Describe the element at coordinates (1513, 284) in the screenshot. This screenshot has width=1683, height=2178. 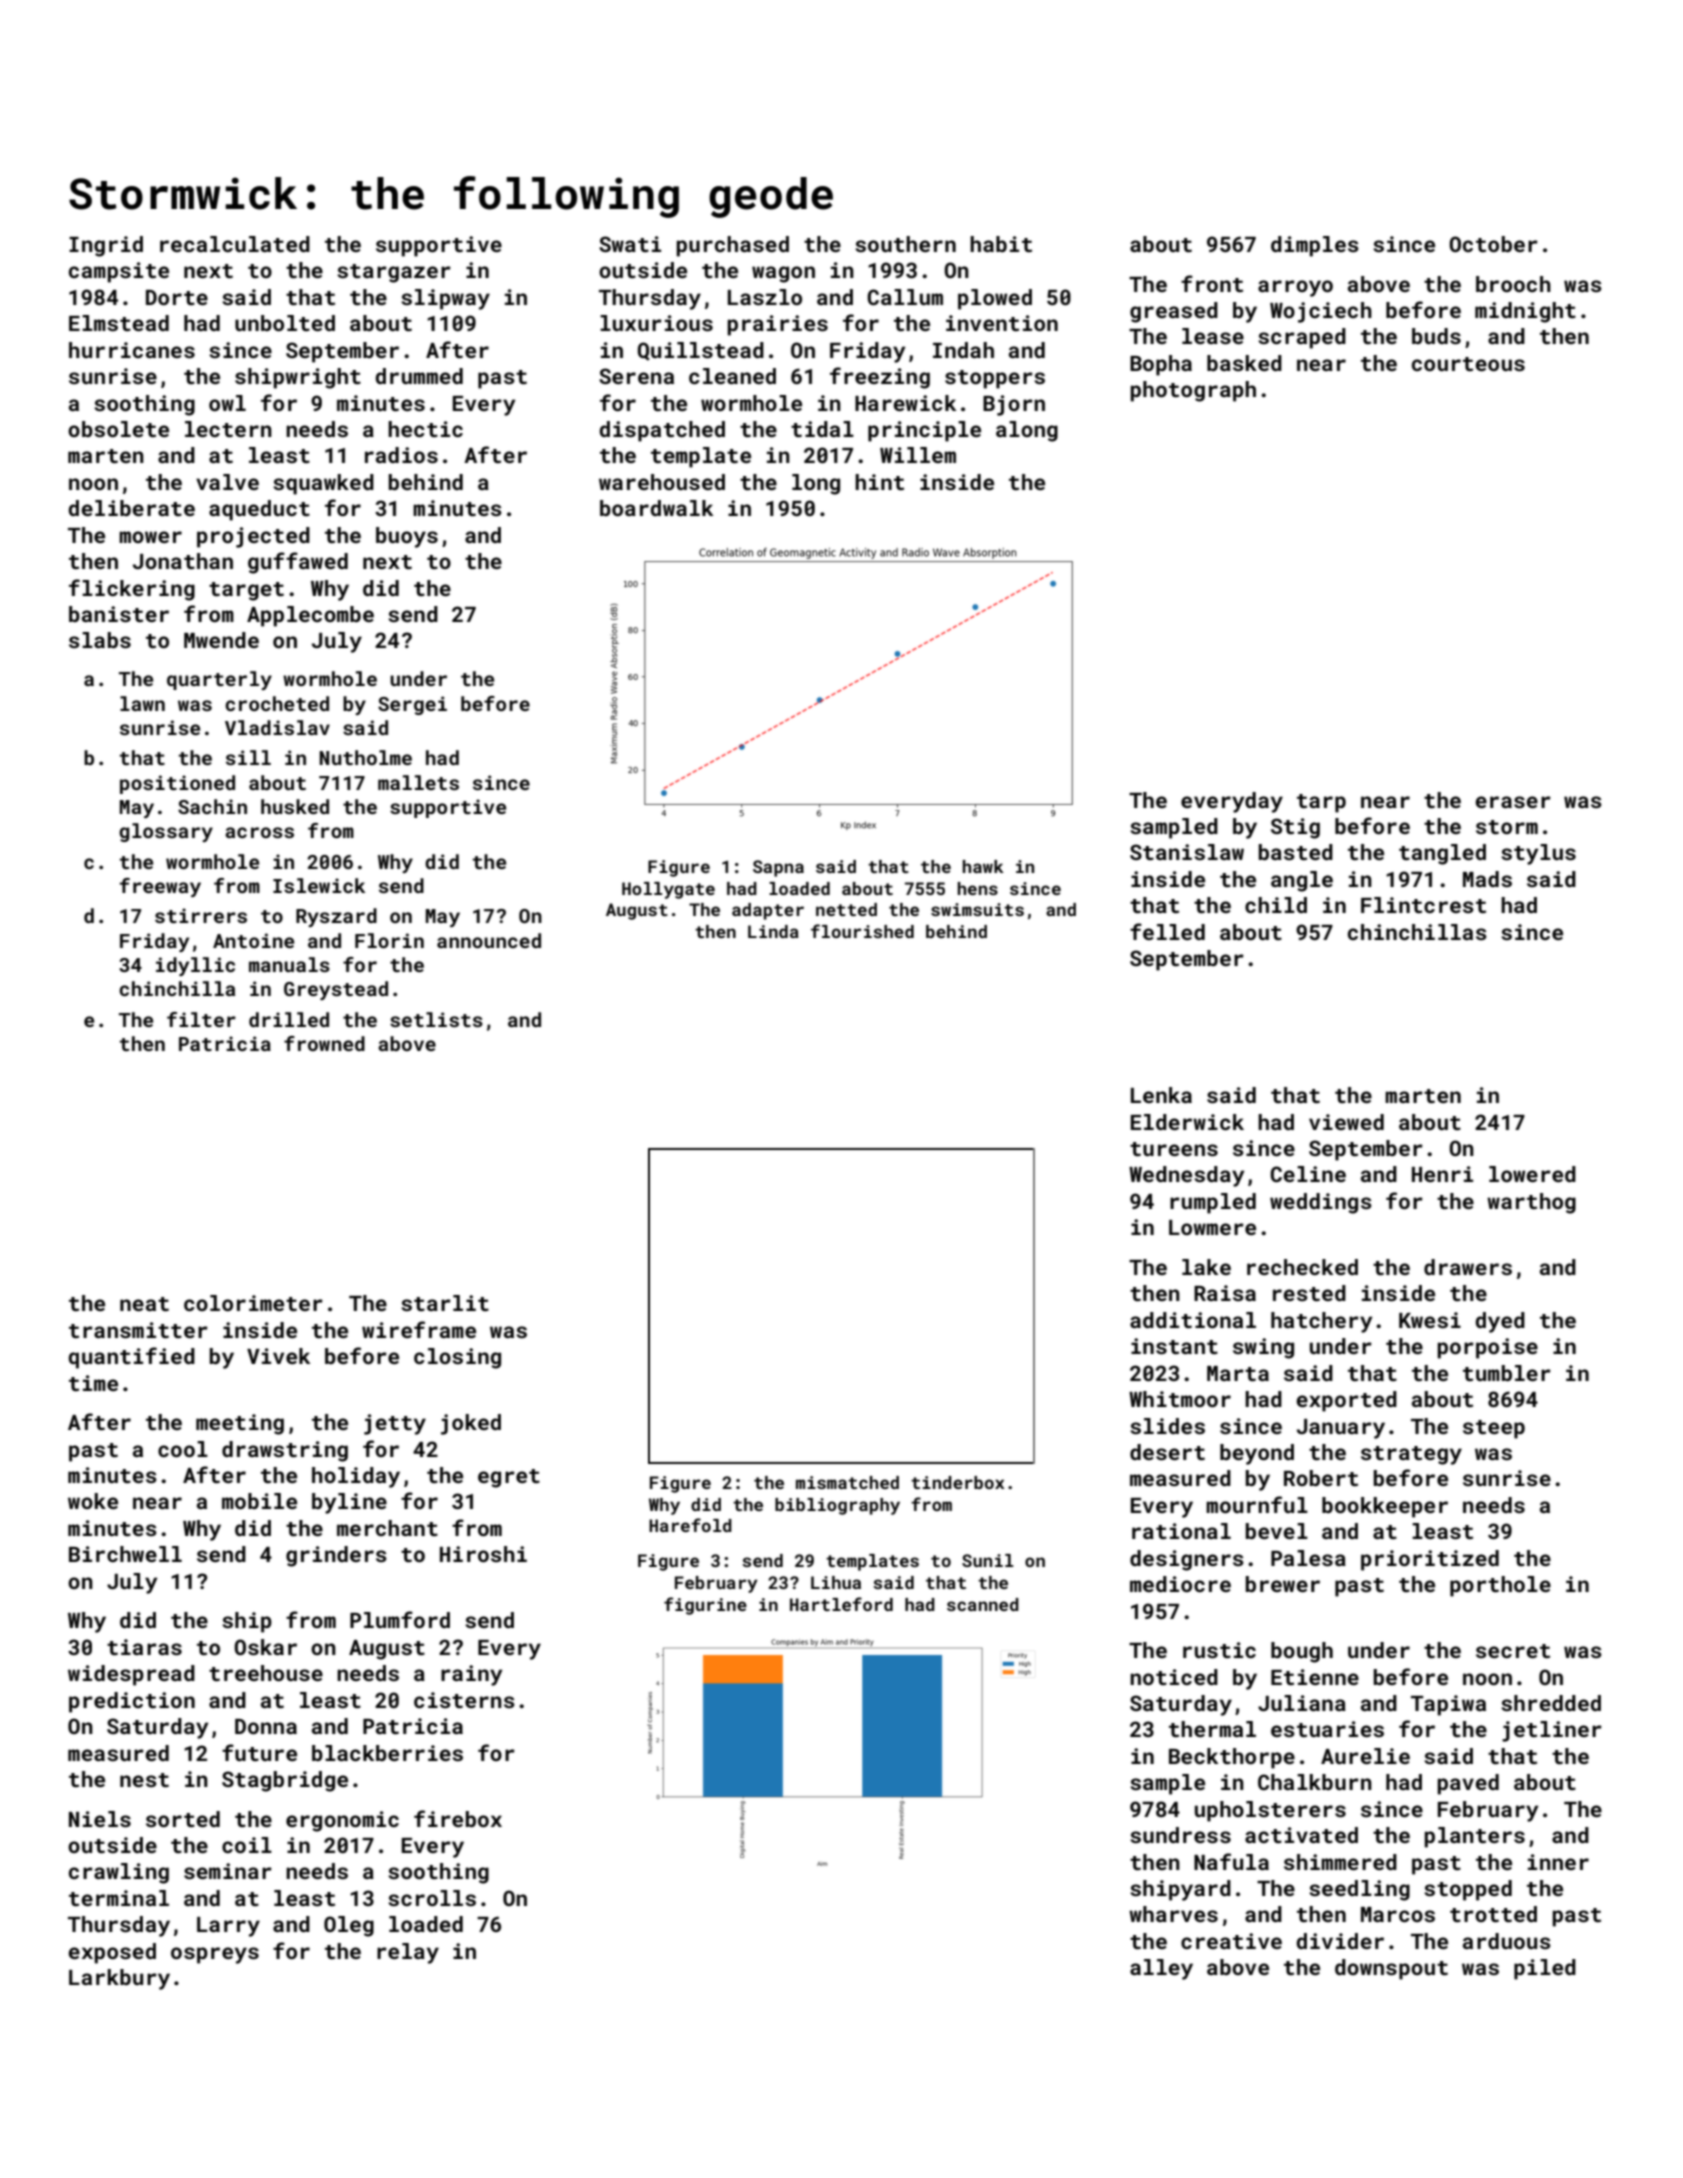
I see `brooch` at that location.
